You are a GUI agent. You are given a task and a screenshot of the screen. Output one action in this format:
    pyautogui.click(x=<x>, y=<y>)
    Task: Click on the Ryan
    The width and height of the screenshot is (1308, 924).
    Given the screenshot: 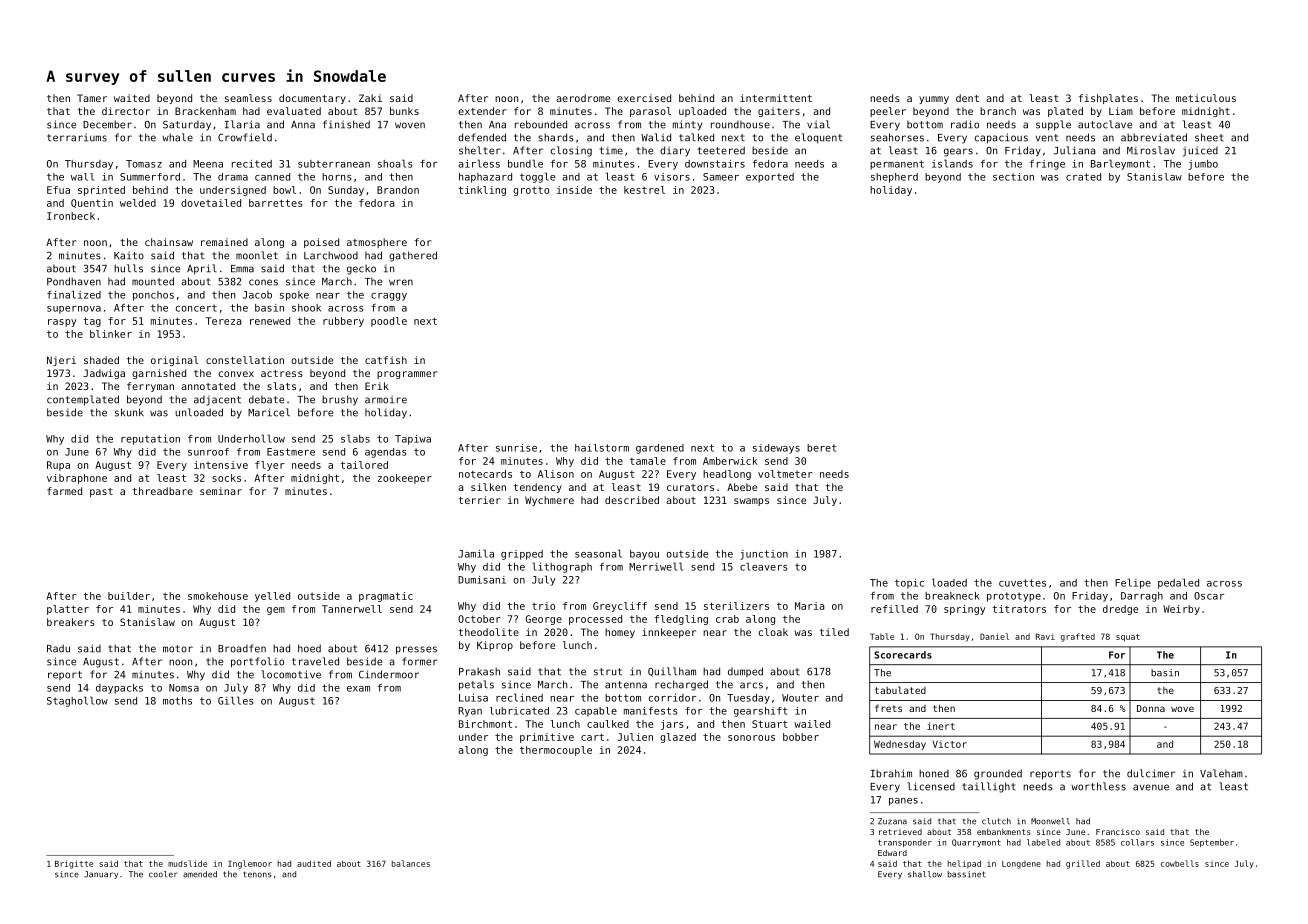 What is the action you would take?
    pyautogui.click(x=470, y=712)
